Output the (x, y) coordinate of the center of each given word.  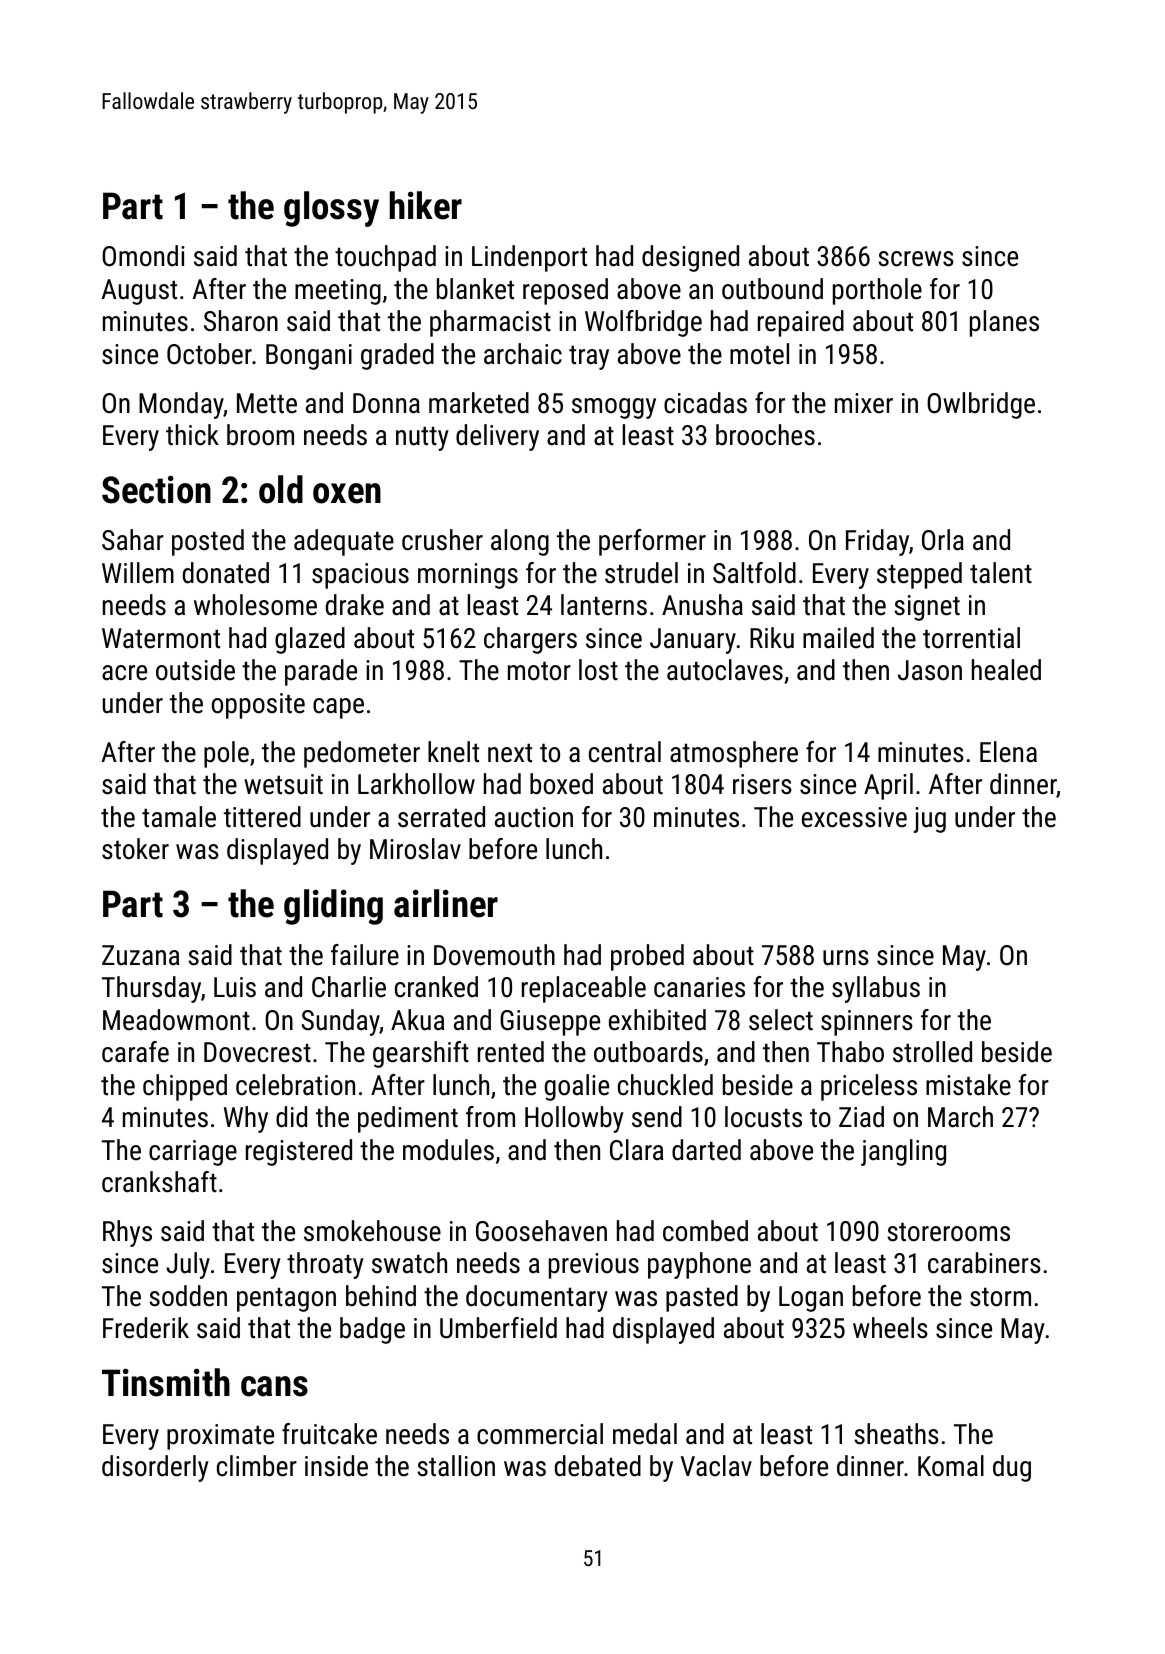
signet (927, 608)
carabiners (984, 1263)
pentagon (286, 1299)
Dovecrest (257, 1052)
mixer (864, 403)
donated (226, 573)
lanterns (604, 605)
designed (690, 258)
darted (706, 1150)
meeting (338, 292)
